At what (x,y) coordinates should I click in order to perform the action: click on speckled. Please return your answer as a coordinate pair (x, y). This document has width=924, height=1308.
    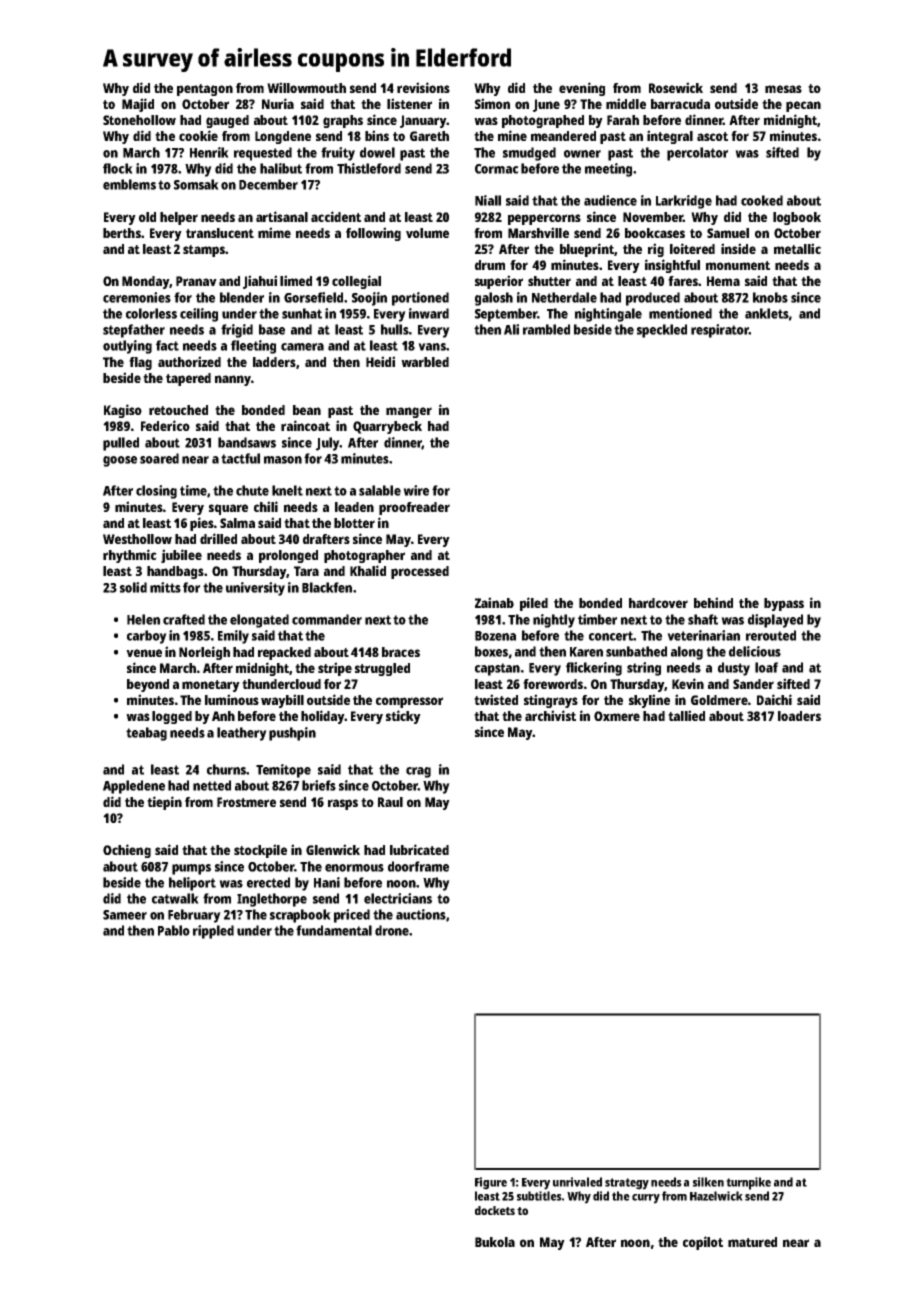
    Looking at the image, I should click on (662, 331).
